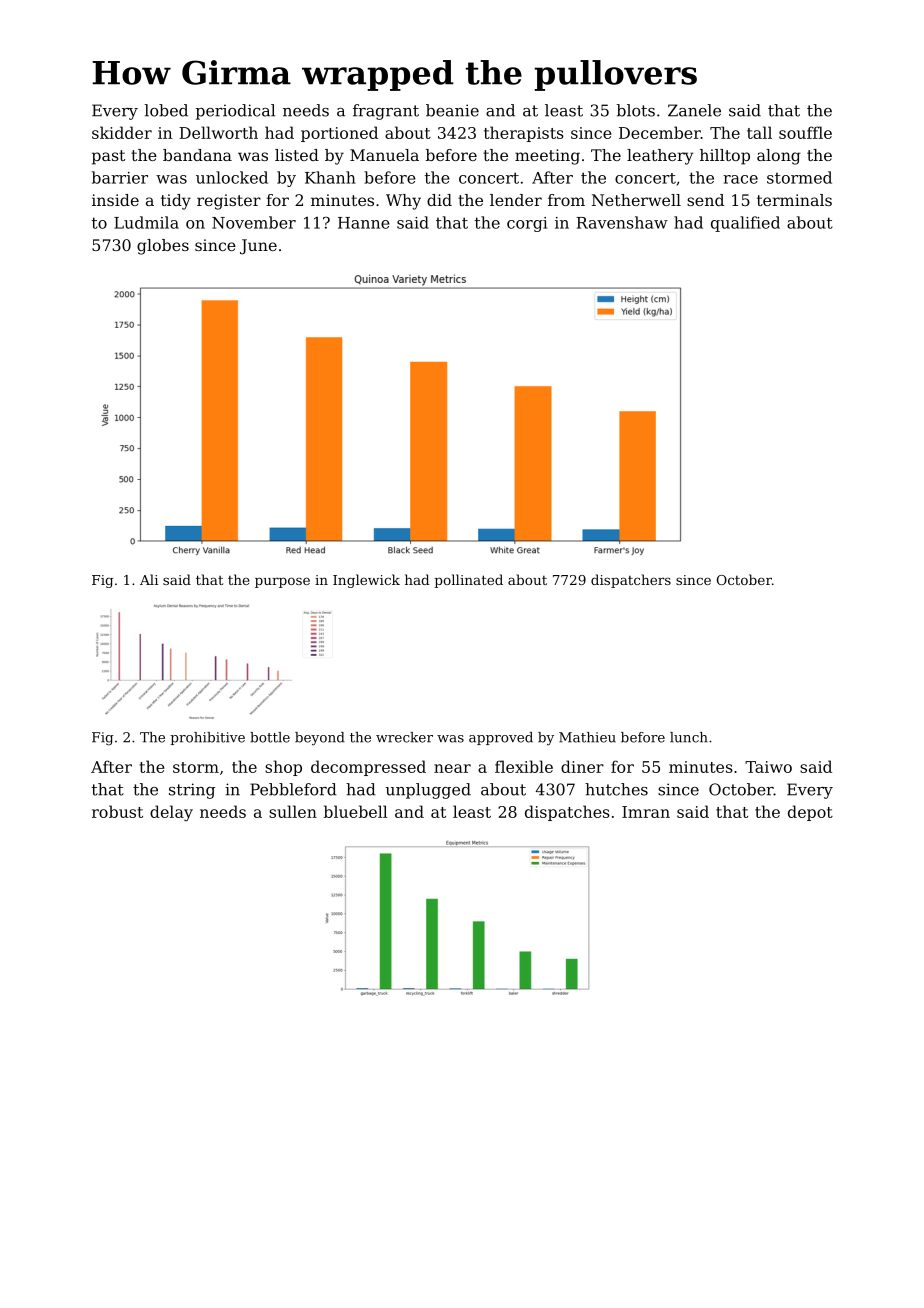  Describe the element at coordinates (636, 110) in the image. I see `blots` at that location.
